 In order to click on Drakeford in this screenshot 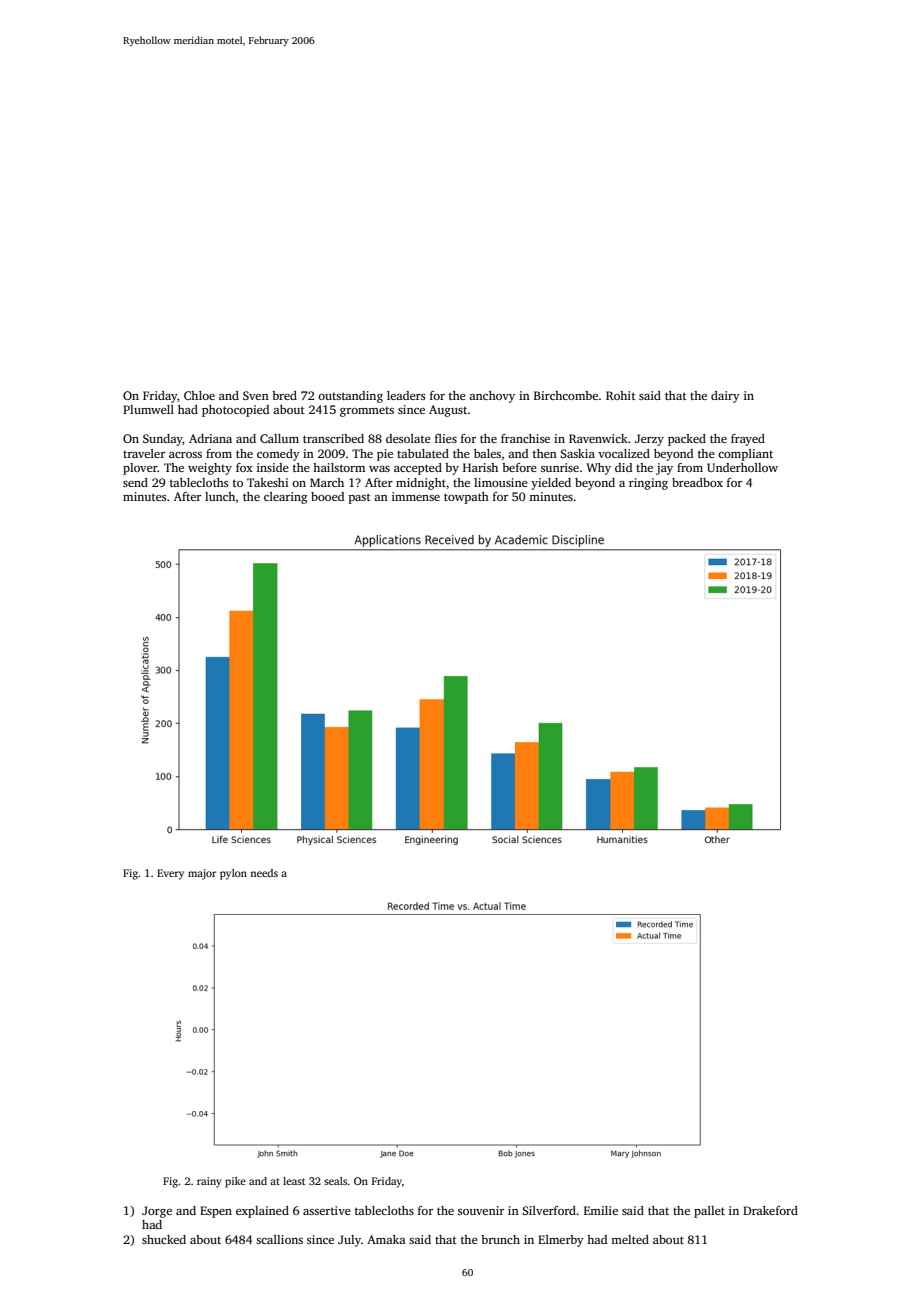, I will do `click(770, 1210)`.
